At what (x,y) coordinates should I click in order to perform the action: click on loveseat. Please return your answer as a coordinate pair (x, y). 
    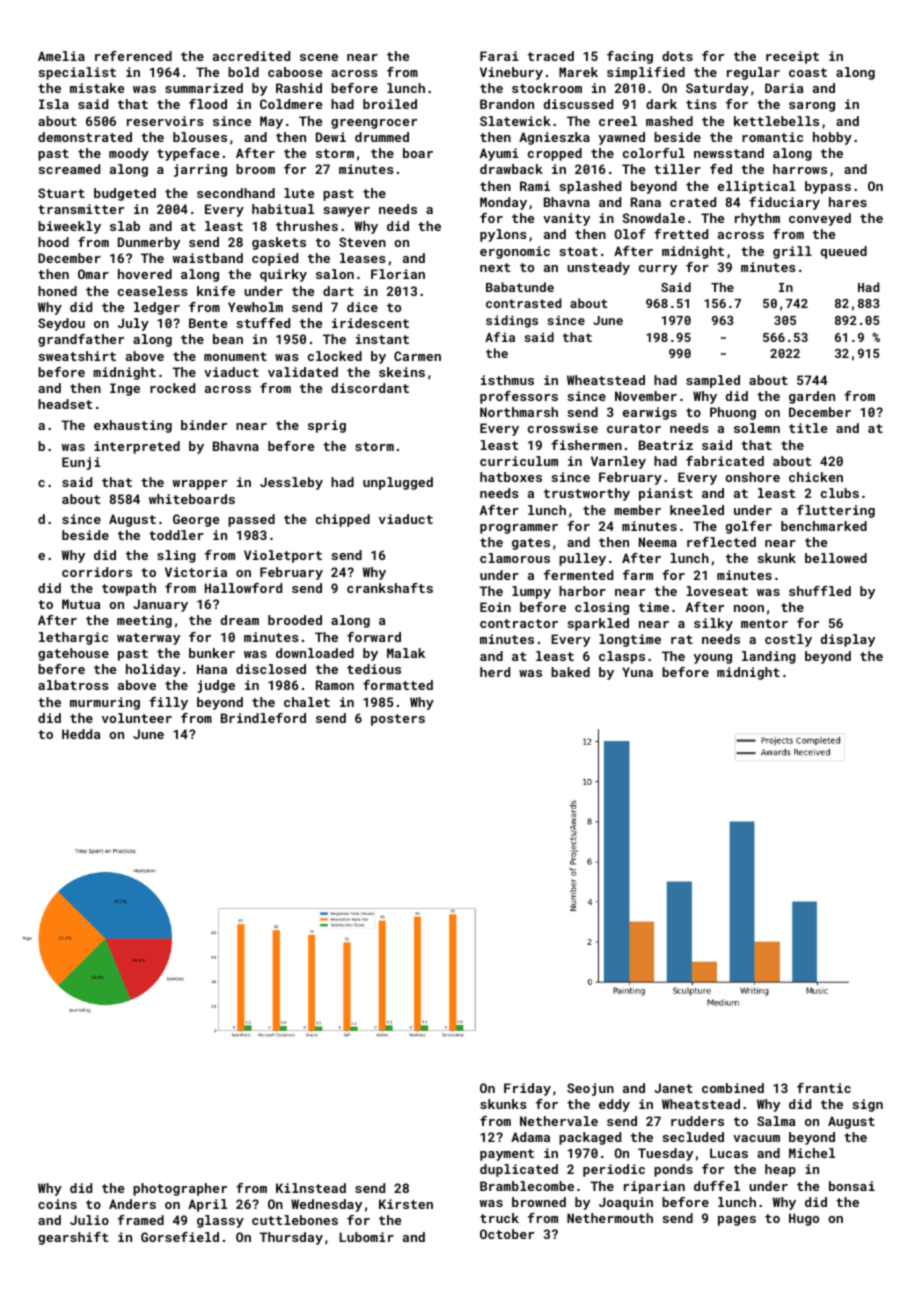
    Looking at the image, I should click on (717, 591).
